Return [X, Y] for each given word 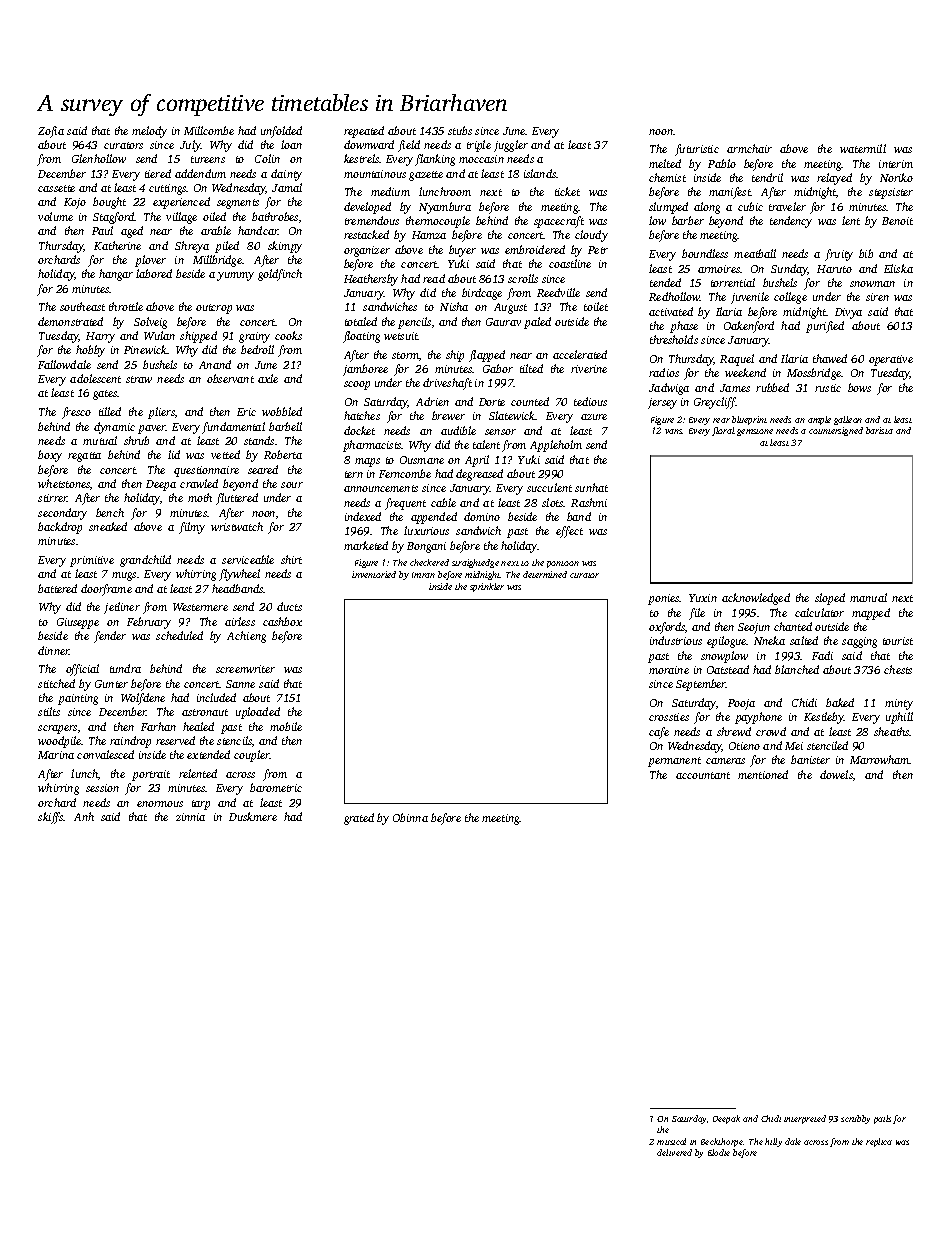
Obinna [410, 817]
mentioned [763, 774]
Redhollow [674, 296]
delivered [674, 1152]
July [190, 146]
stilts [49, 711]
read [434, 278]
